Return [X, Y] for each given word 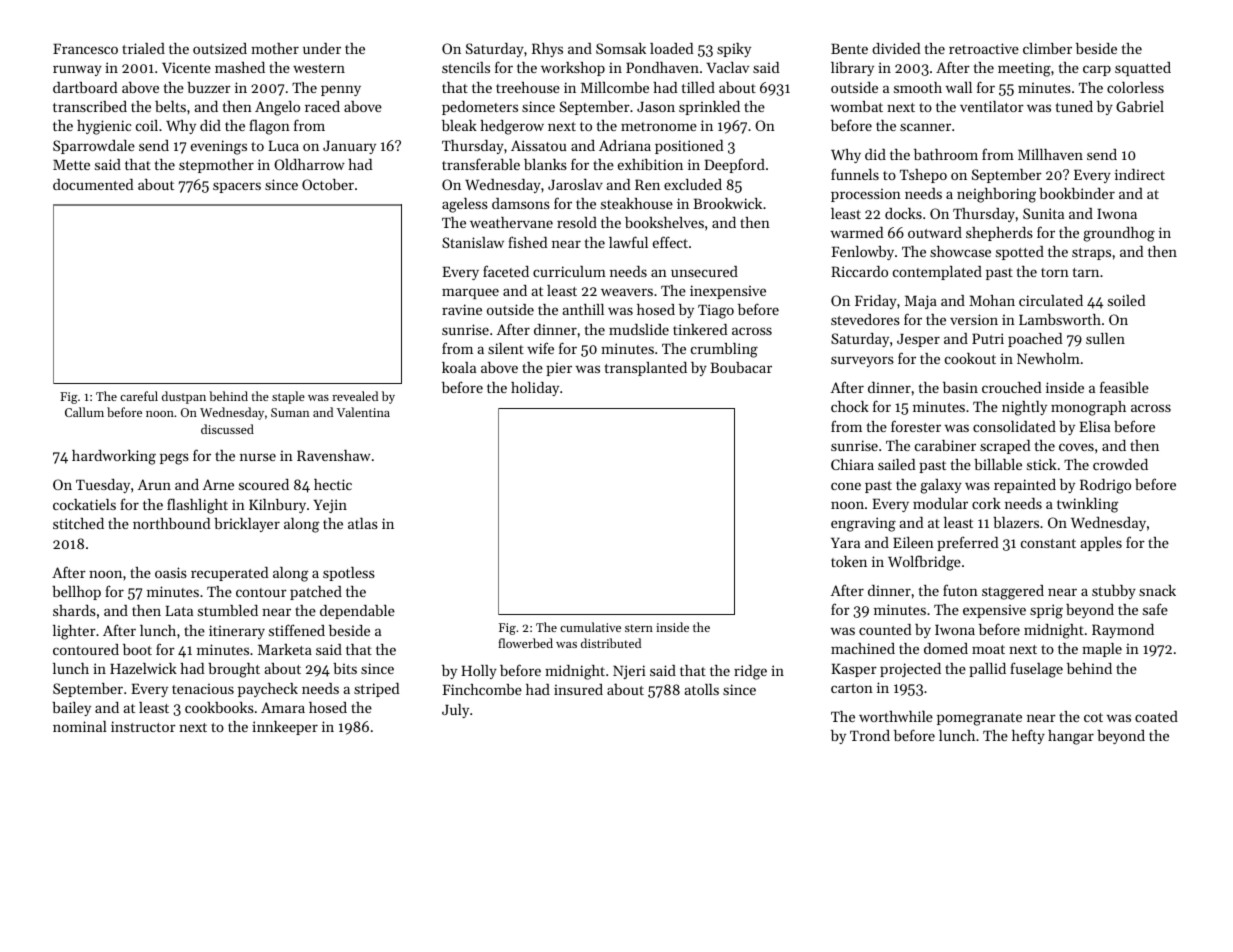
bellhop [76, 593]
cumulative [590, 627]
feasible [1124, 387]
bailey [71, 709]
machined [863, 648]
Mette [71, 165]
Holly [479, 672]
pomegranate [979, 719]
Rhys [547, 50]
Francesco [85, 49]
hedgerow [512, 127]
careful [139, 396]
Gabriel [1140, 106]
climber [1047, 48]
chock [850, 406]
